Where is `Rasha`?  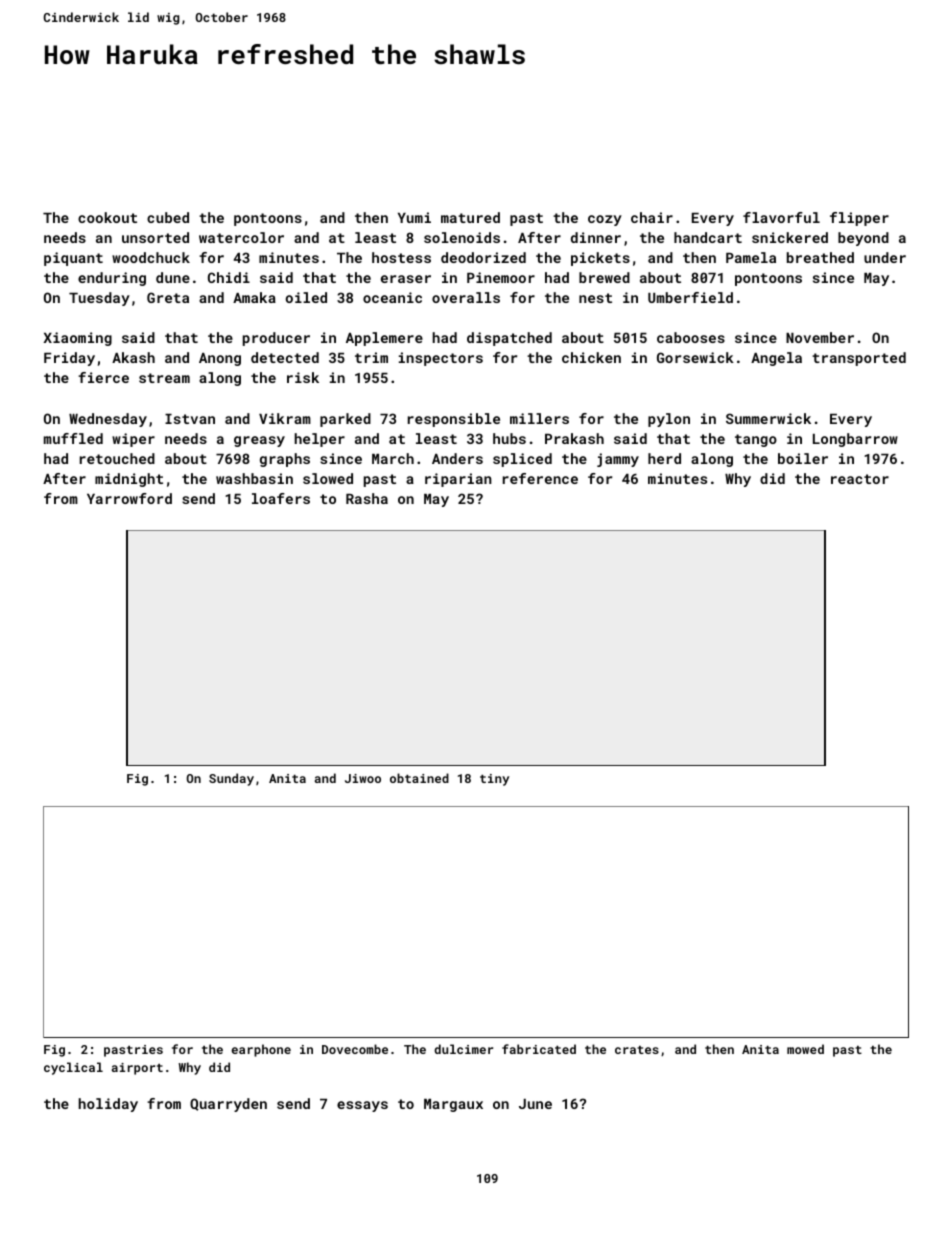
Rasha is located at coordinates (367, 498).
